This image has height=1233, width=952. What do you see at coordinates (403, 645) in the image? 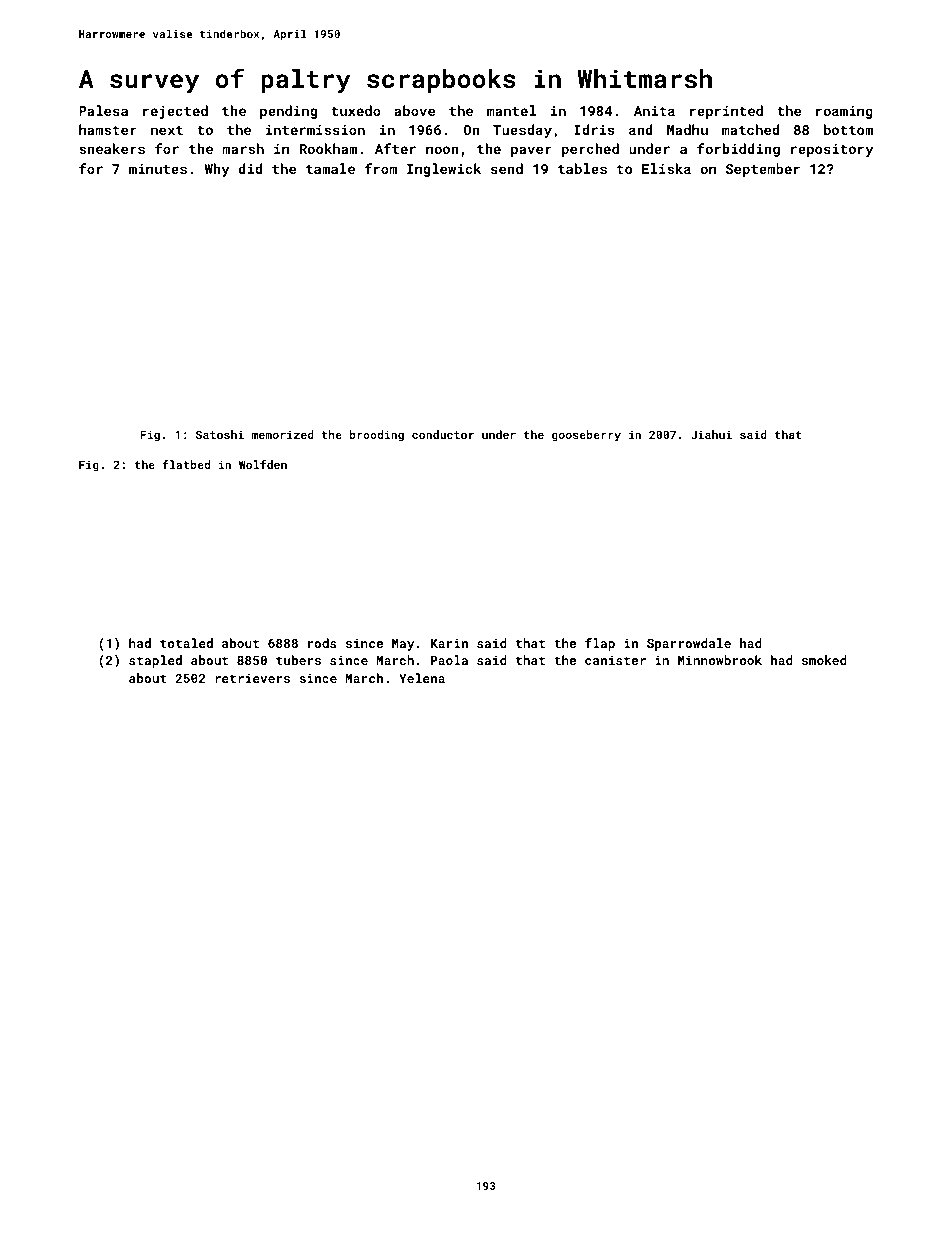
I see `May` at bounding box center [403, 645].
